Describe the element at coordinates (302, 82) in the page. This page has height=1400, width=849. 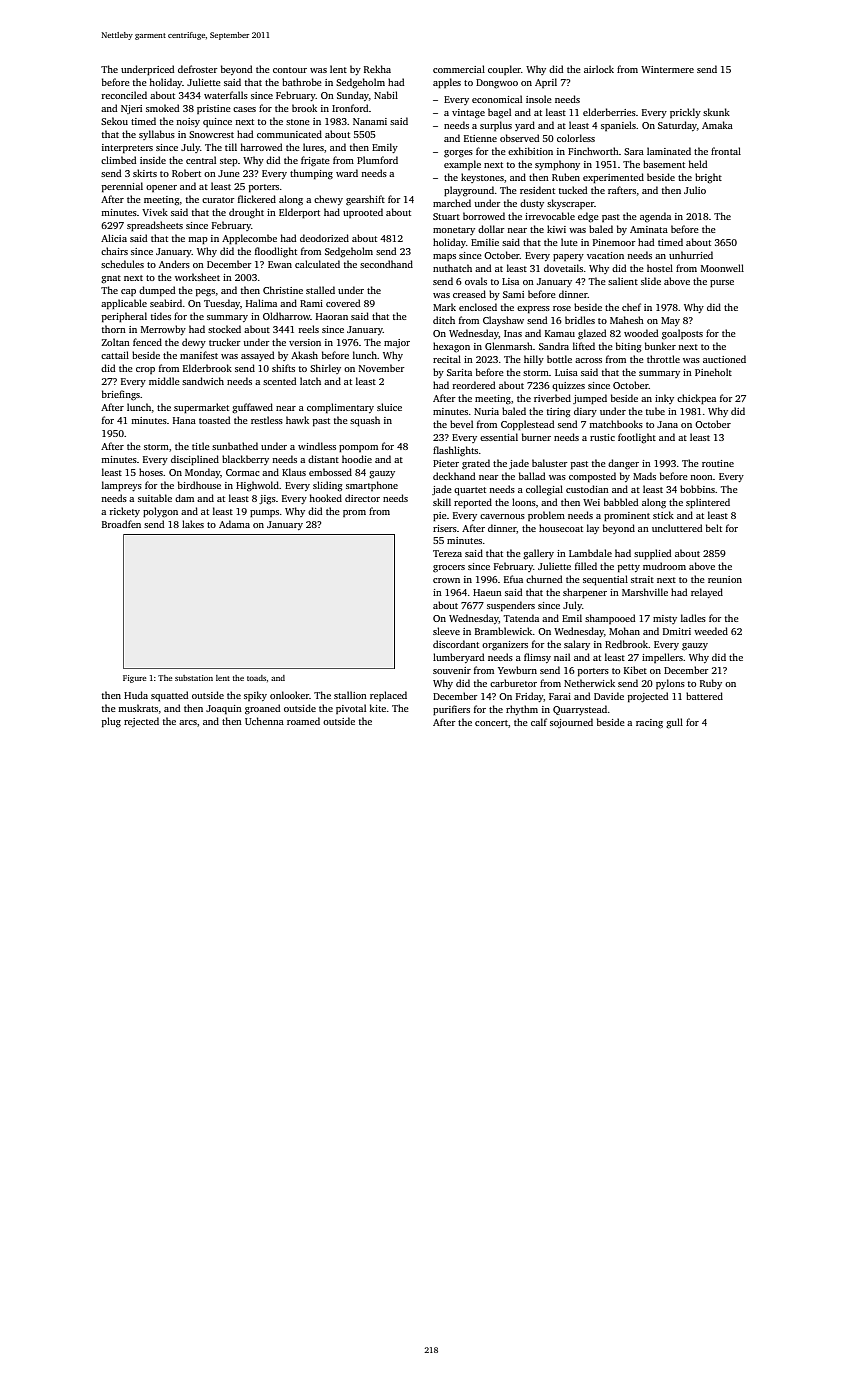
I see `bathrobe` at that location.
